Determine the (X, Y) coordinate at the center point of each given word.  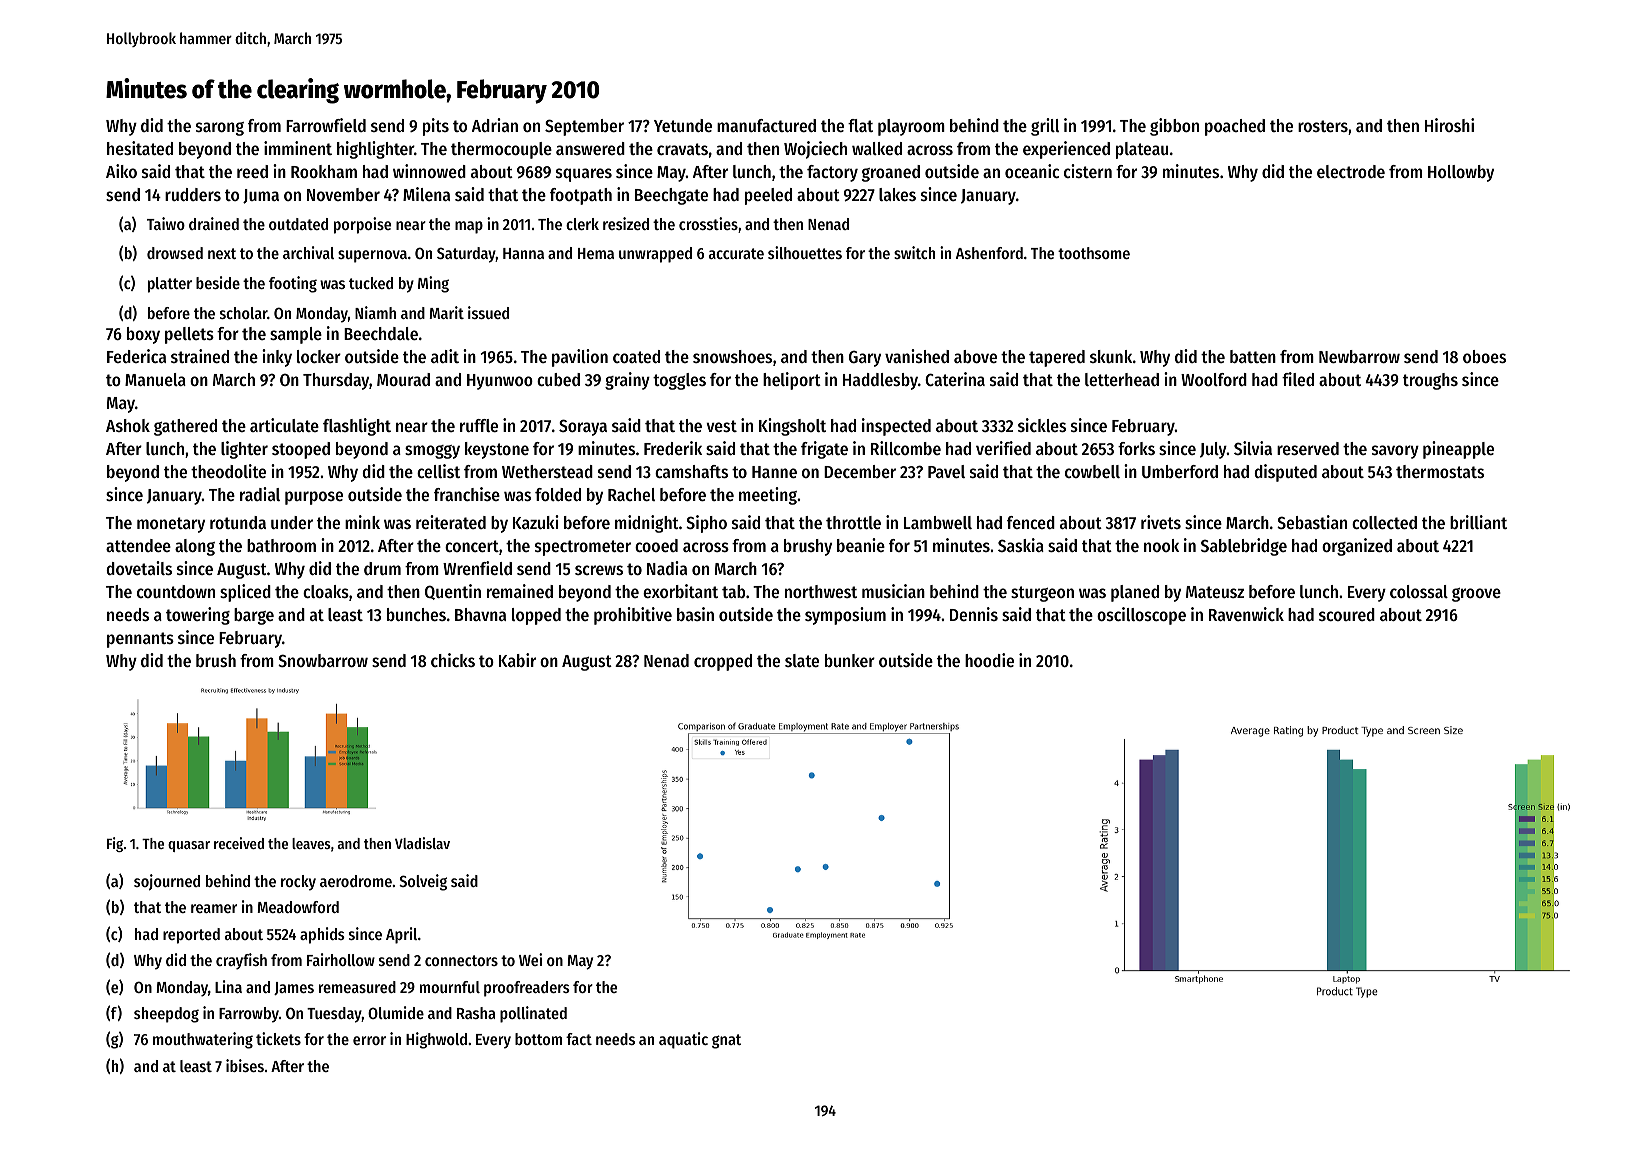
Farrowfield (326, 125)
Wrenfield (477, 568)
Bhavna (480, 614)
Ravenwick (1246, 614)
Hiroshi (1449, 125)
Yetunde (683, 125)
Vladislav (422, 843)
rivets (1161, 522)
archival (308, 252)
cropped (723, 662)
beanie (861, 545)
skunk (1111, 356)
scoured (1347, 614)
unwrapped (655, 255)
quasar (189, 846)
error (369, 1040)
